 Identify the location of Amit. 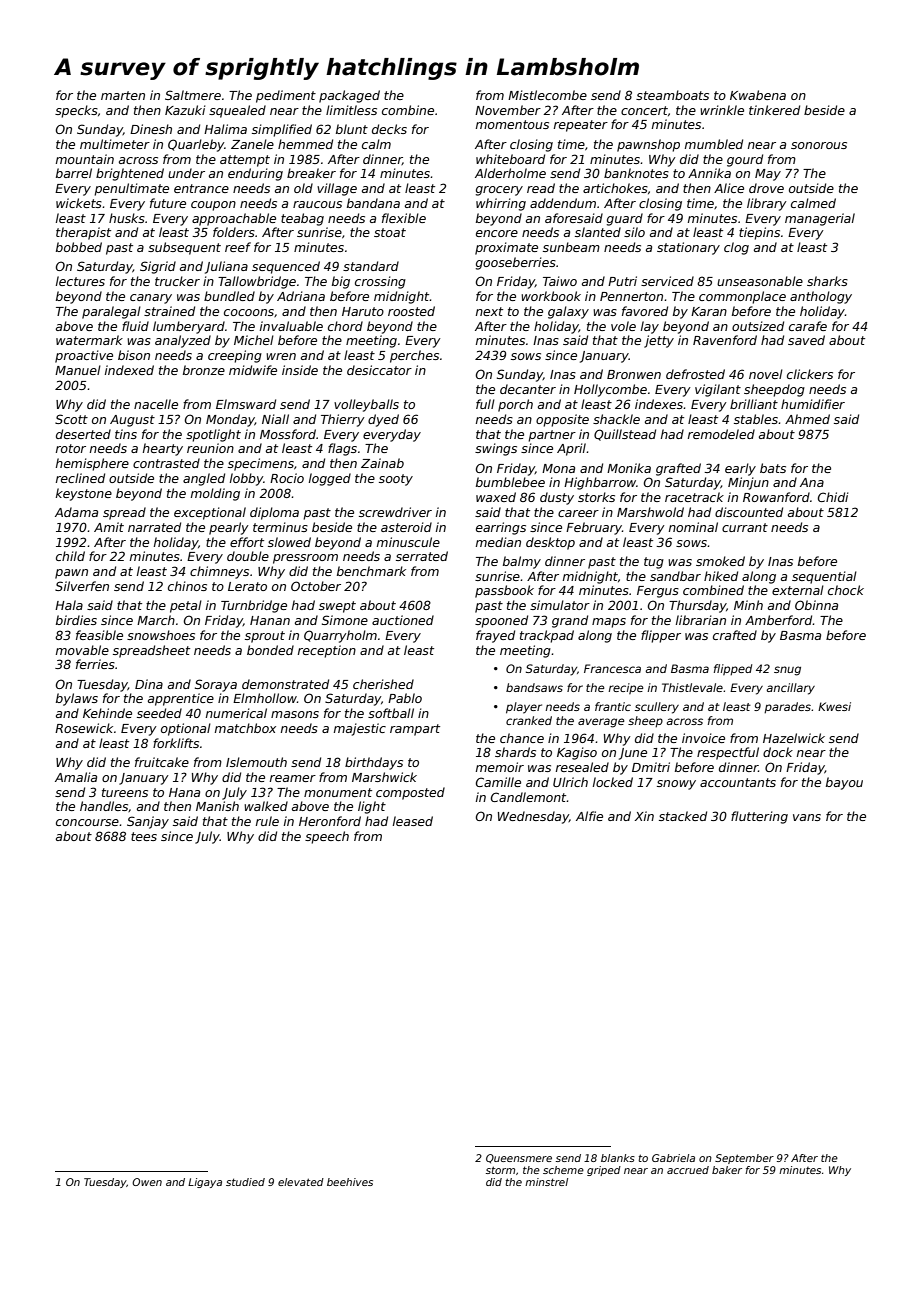
(109, 527).
